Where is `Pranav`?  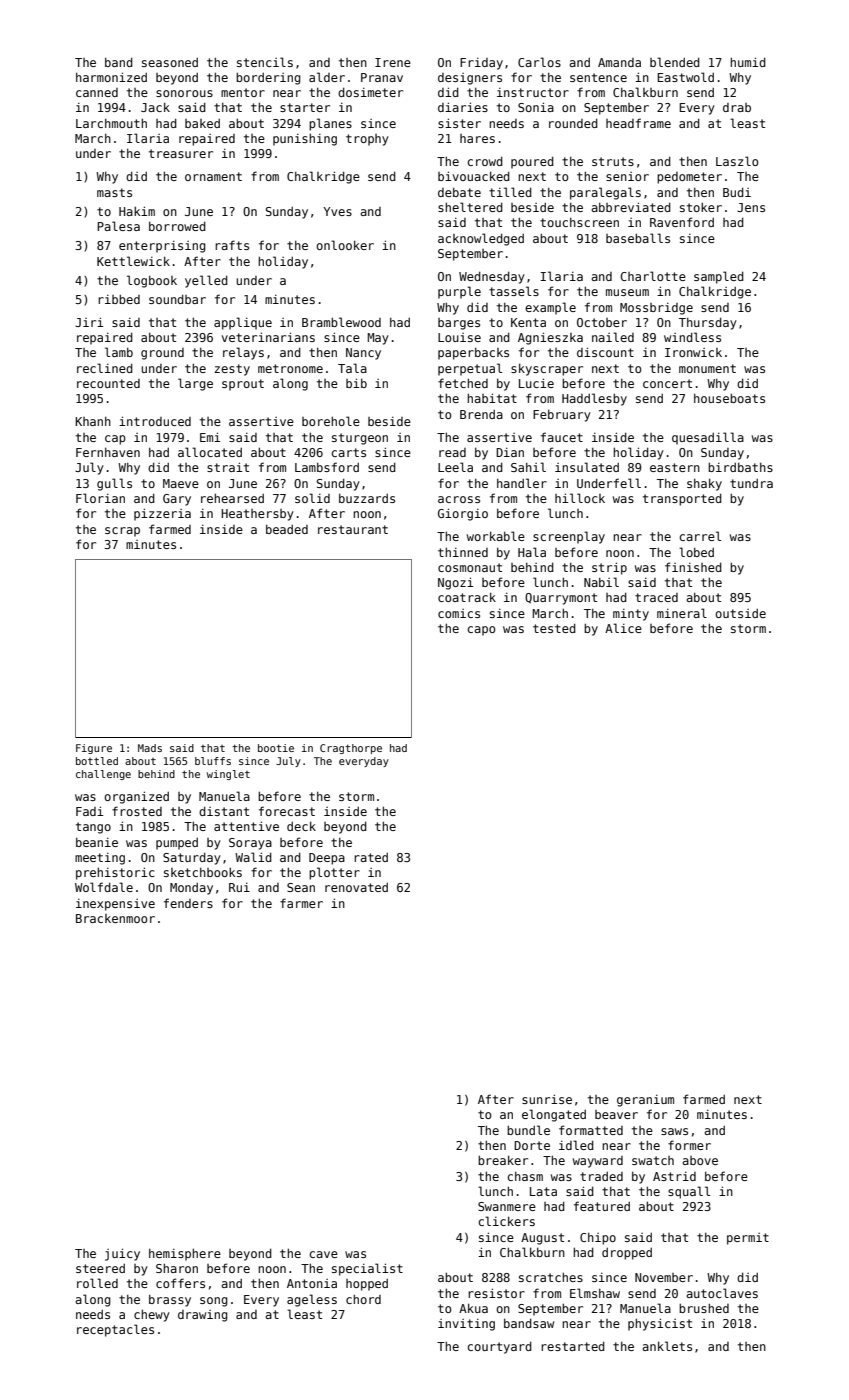
Pranav is located at coordinates (382, 77).
